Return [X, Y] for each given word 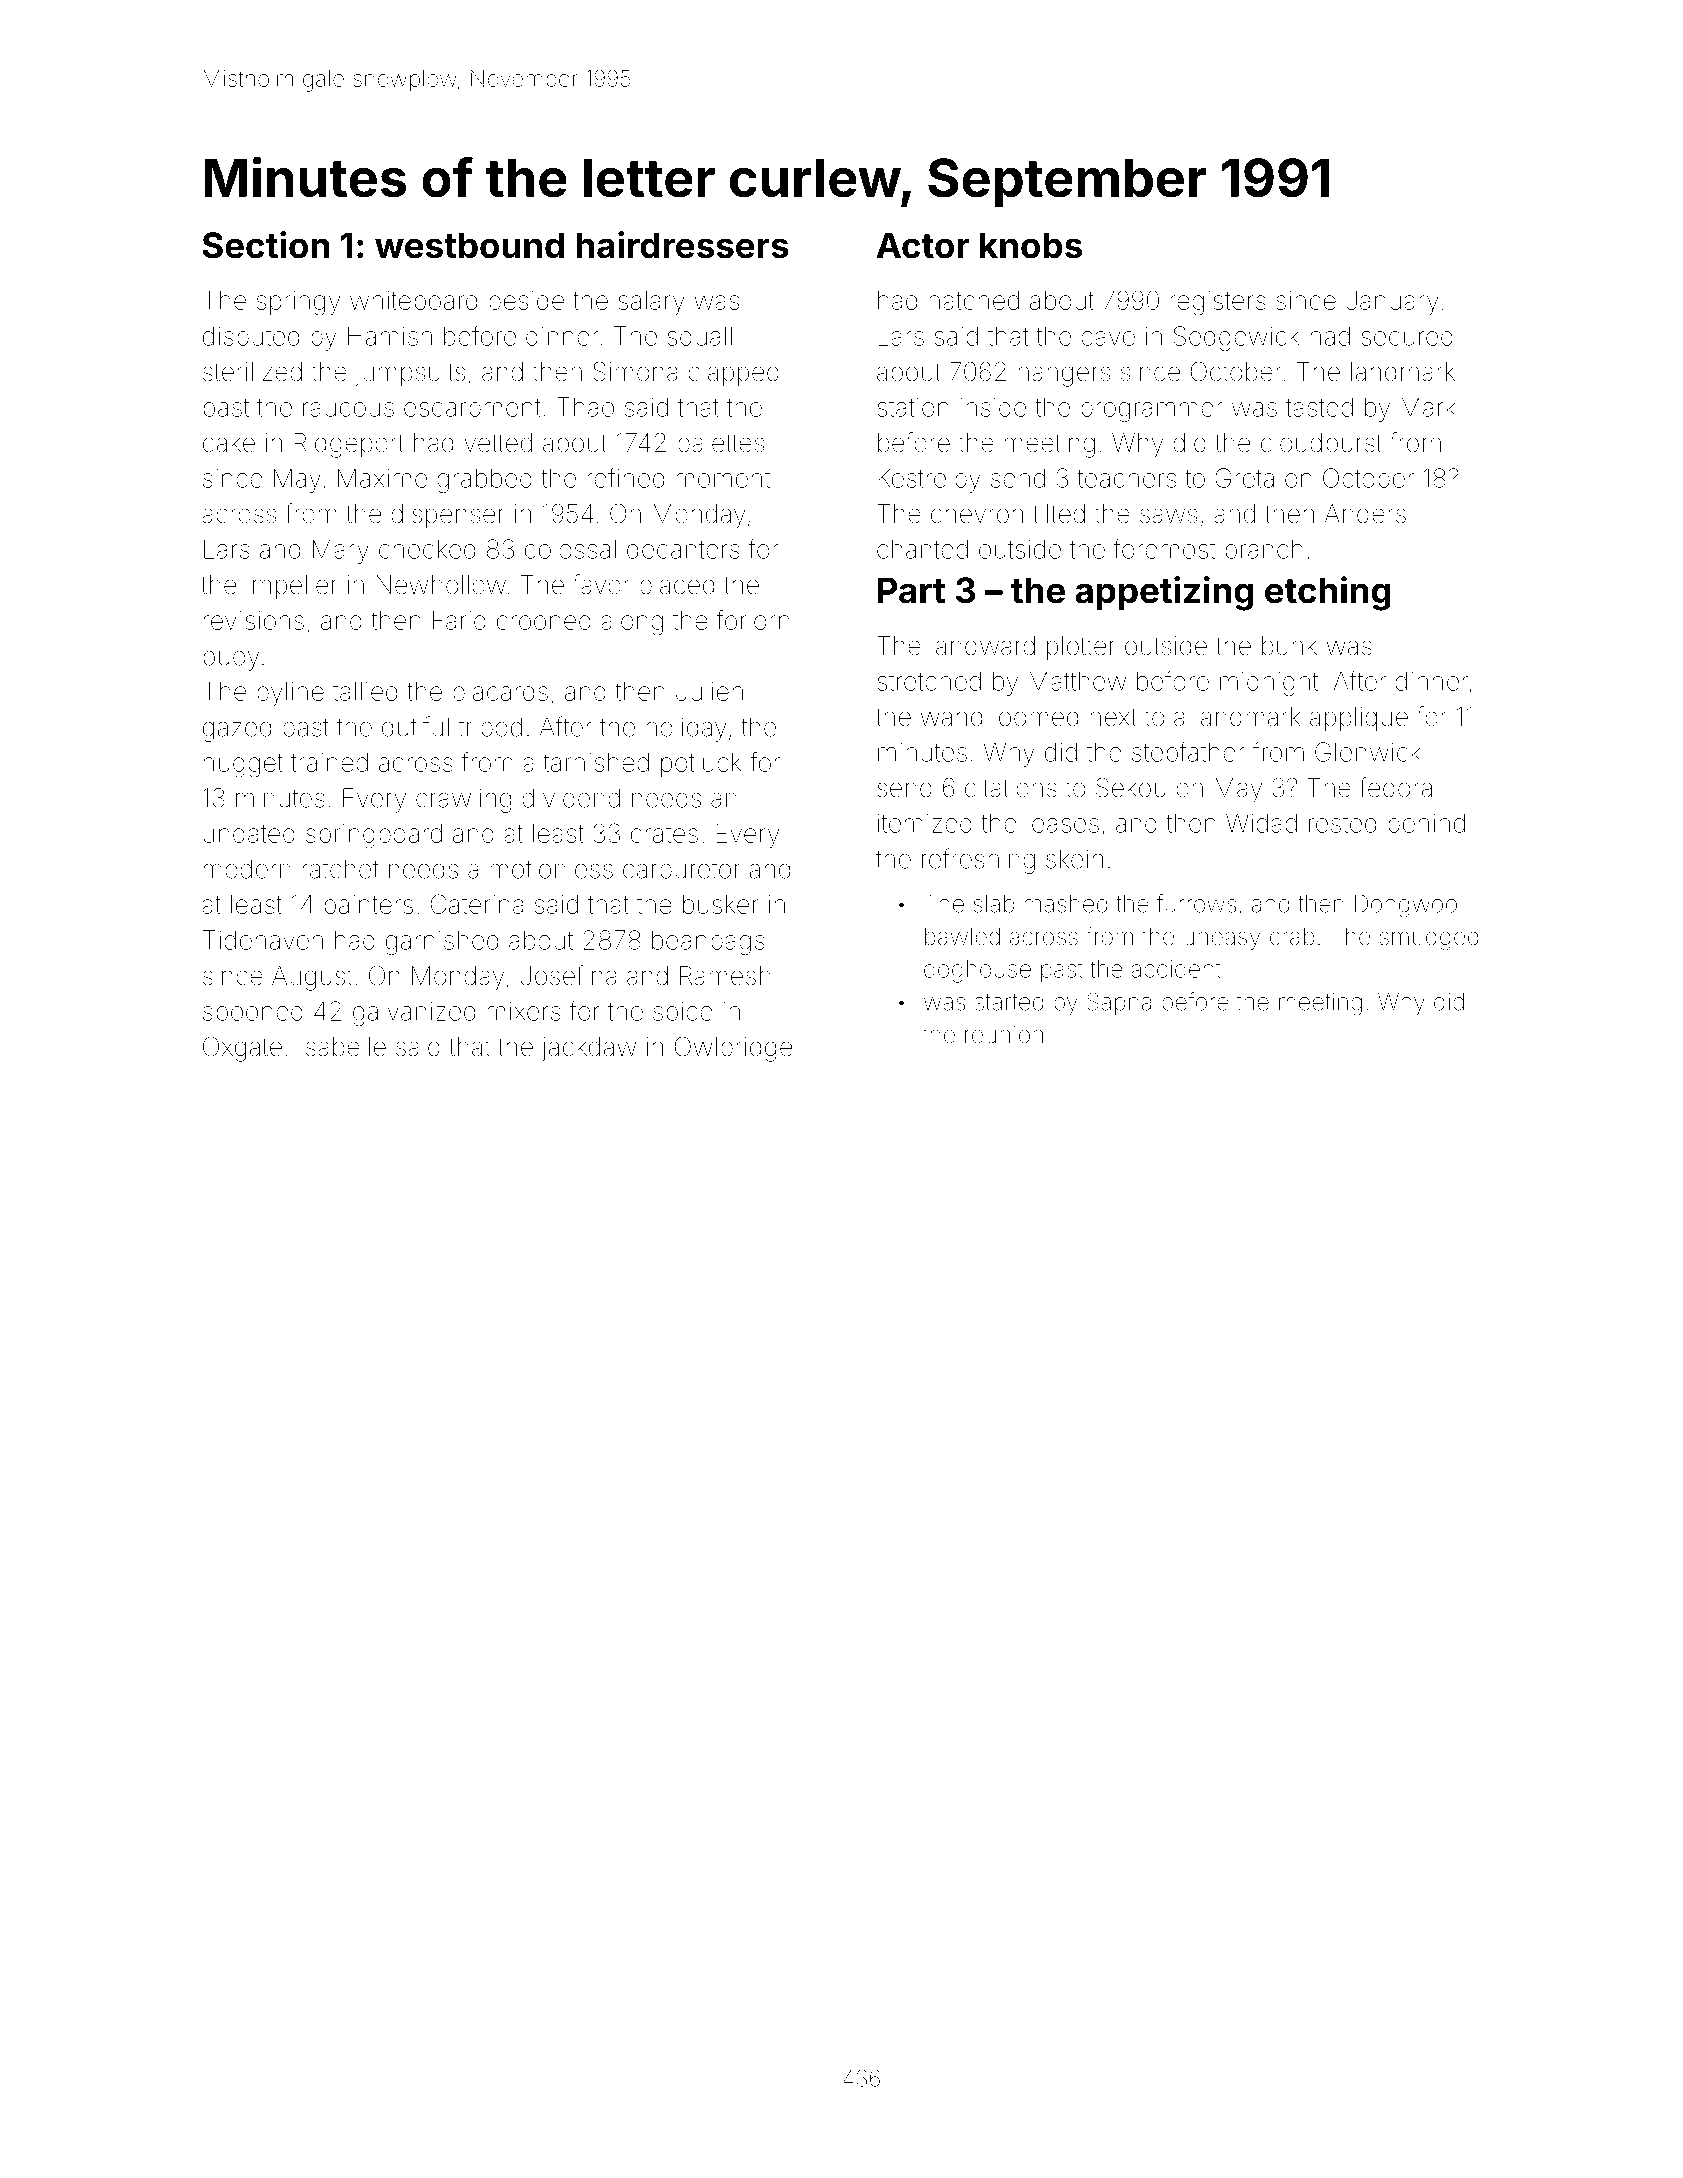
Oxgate [242, 1049]
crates [664, 834]
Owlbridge [733, 1049]
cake [229, 443]
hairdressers [682, 245]
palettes [721, 445]
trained [329, 762]
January [1392, 303]
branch [1264, 549]
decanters [683, 549]
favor [601, 584]
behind [1426, 823]
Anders [1365, 514]
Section [266, 245]
